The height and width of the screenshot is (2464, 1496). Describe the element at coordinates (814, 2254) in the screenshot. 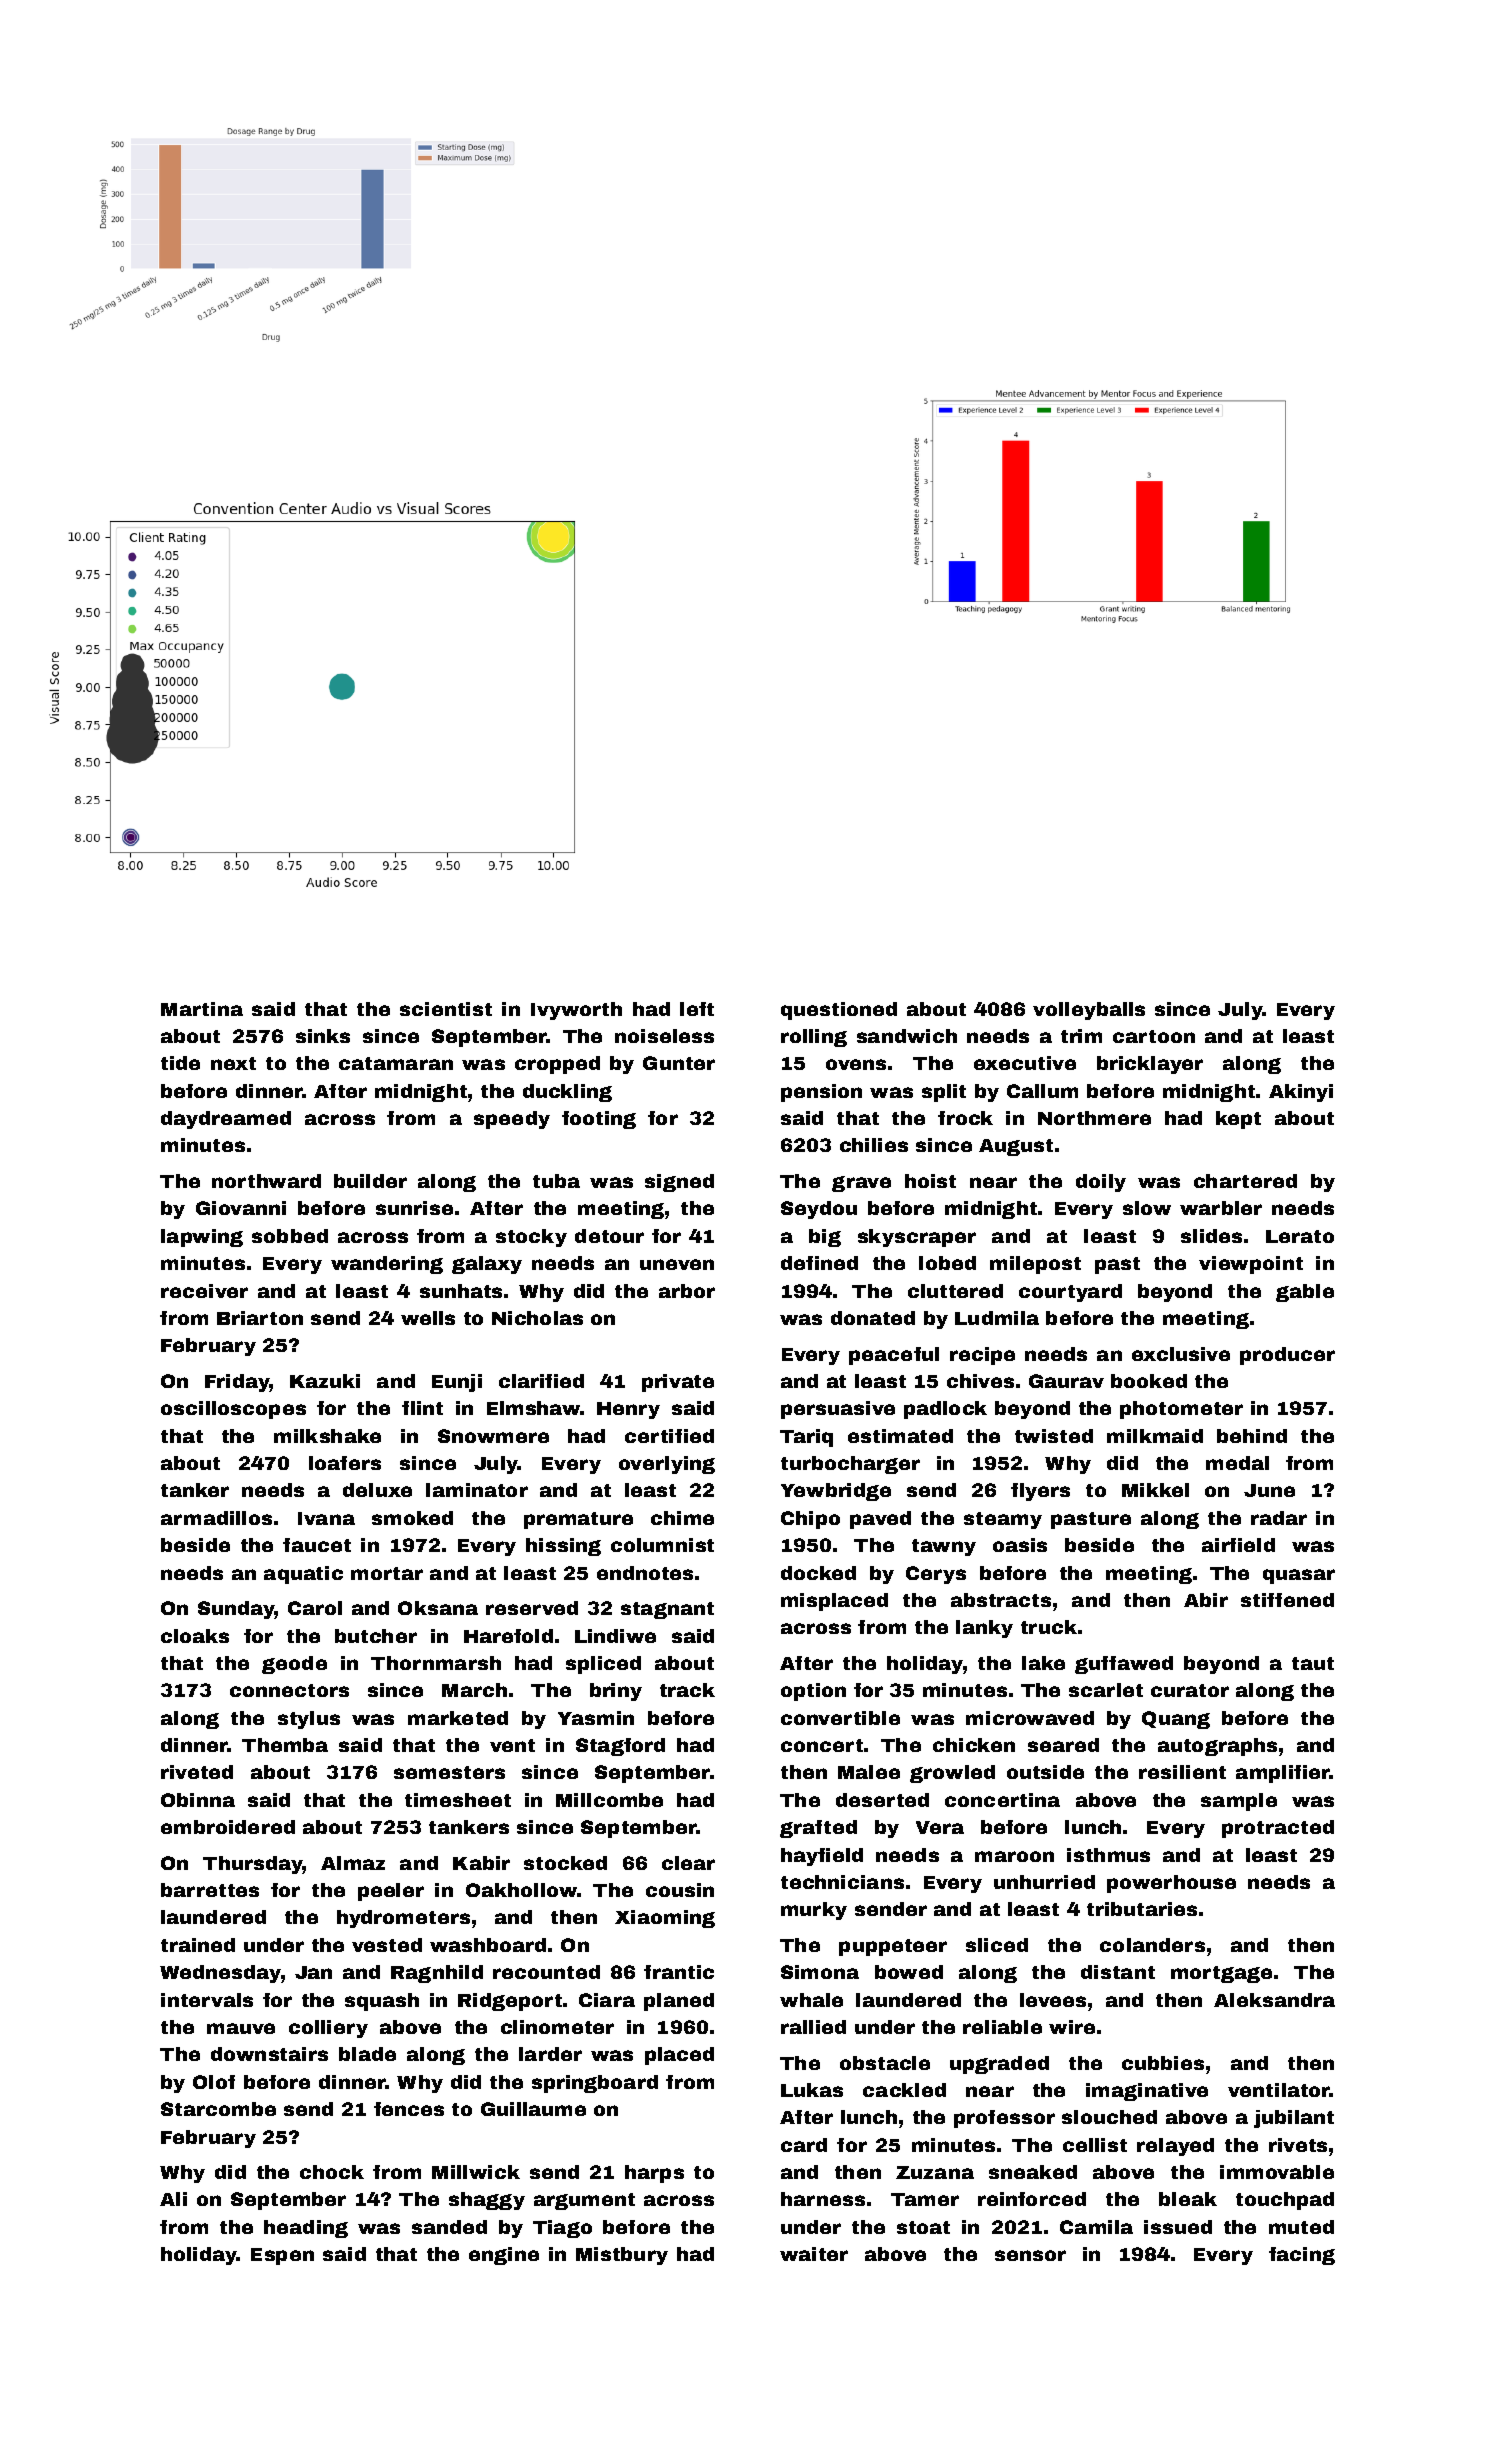

I see `waiter` at that location.
